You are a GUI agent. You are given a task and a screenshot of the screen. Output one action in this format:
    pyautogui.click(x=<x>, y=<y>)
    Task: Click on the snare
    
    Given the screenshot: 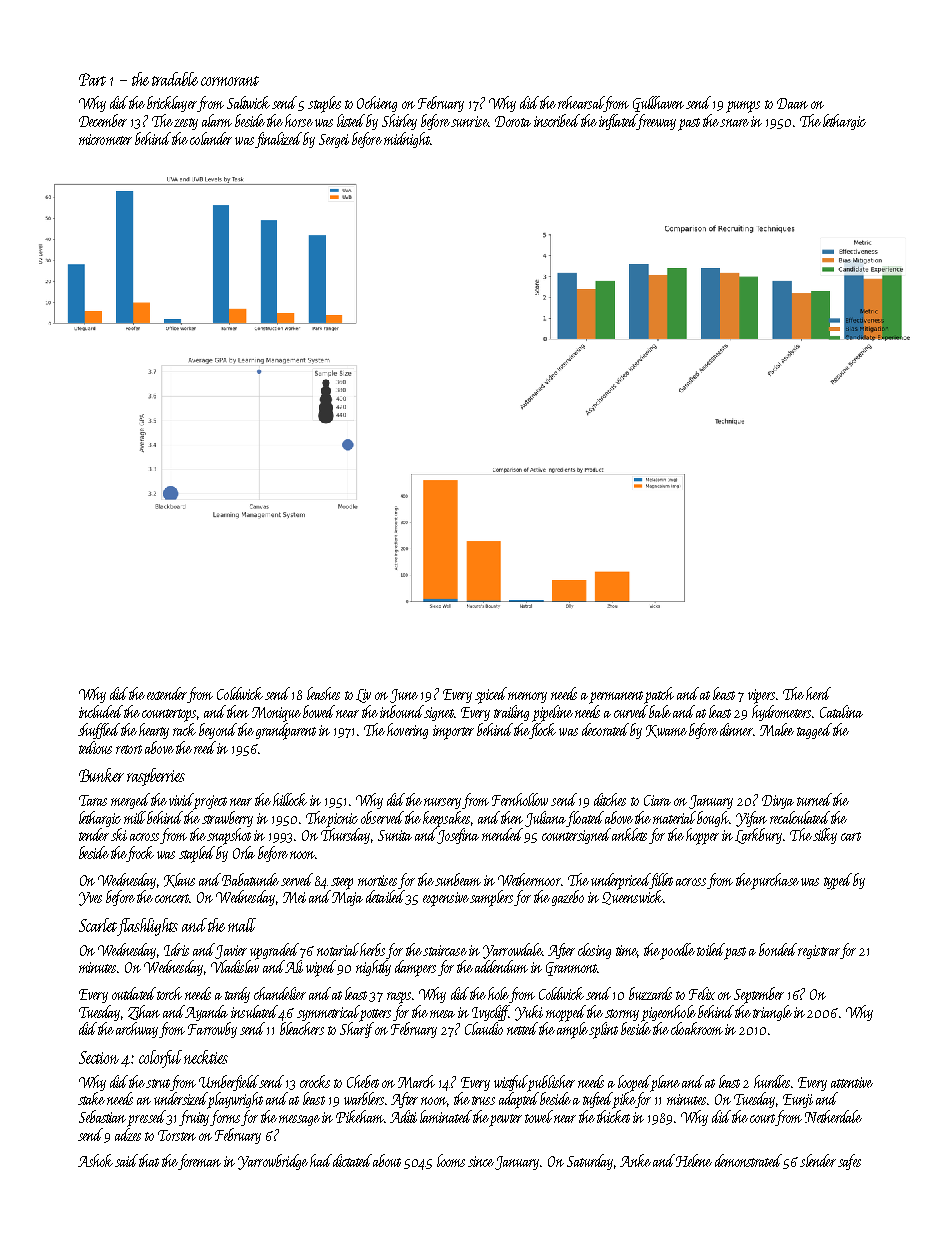 What is the action you would take?
    pyautogui.click(x=734, y=123)
